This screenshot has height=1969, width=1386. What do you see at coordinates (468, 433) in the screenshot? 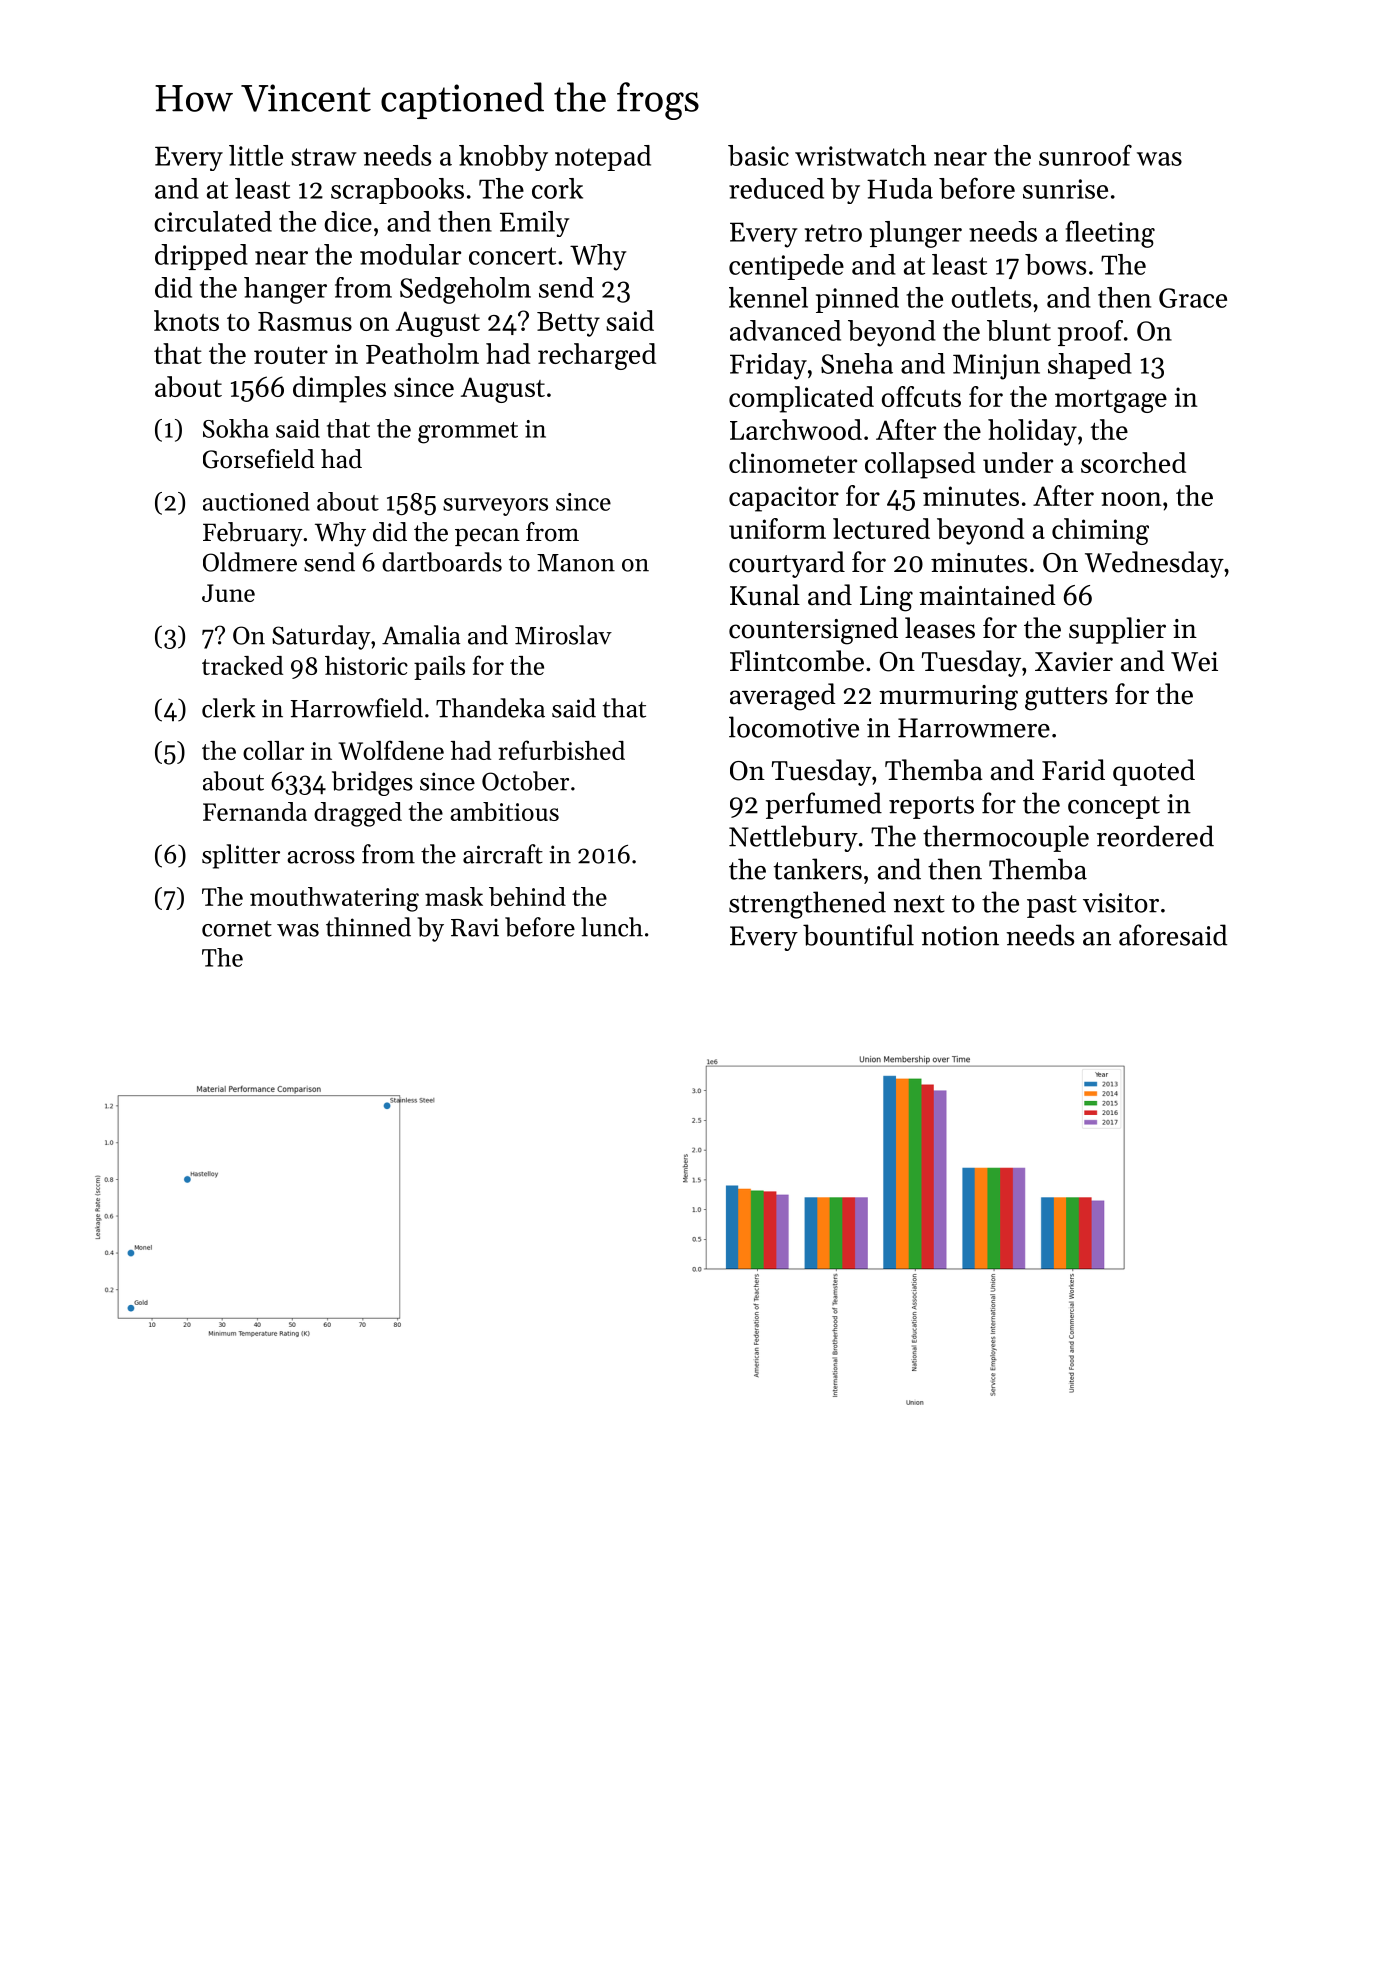
I see `grommet` at bounding box center [468, 433].
